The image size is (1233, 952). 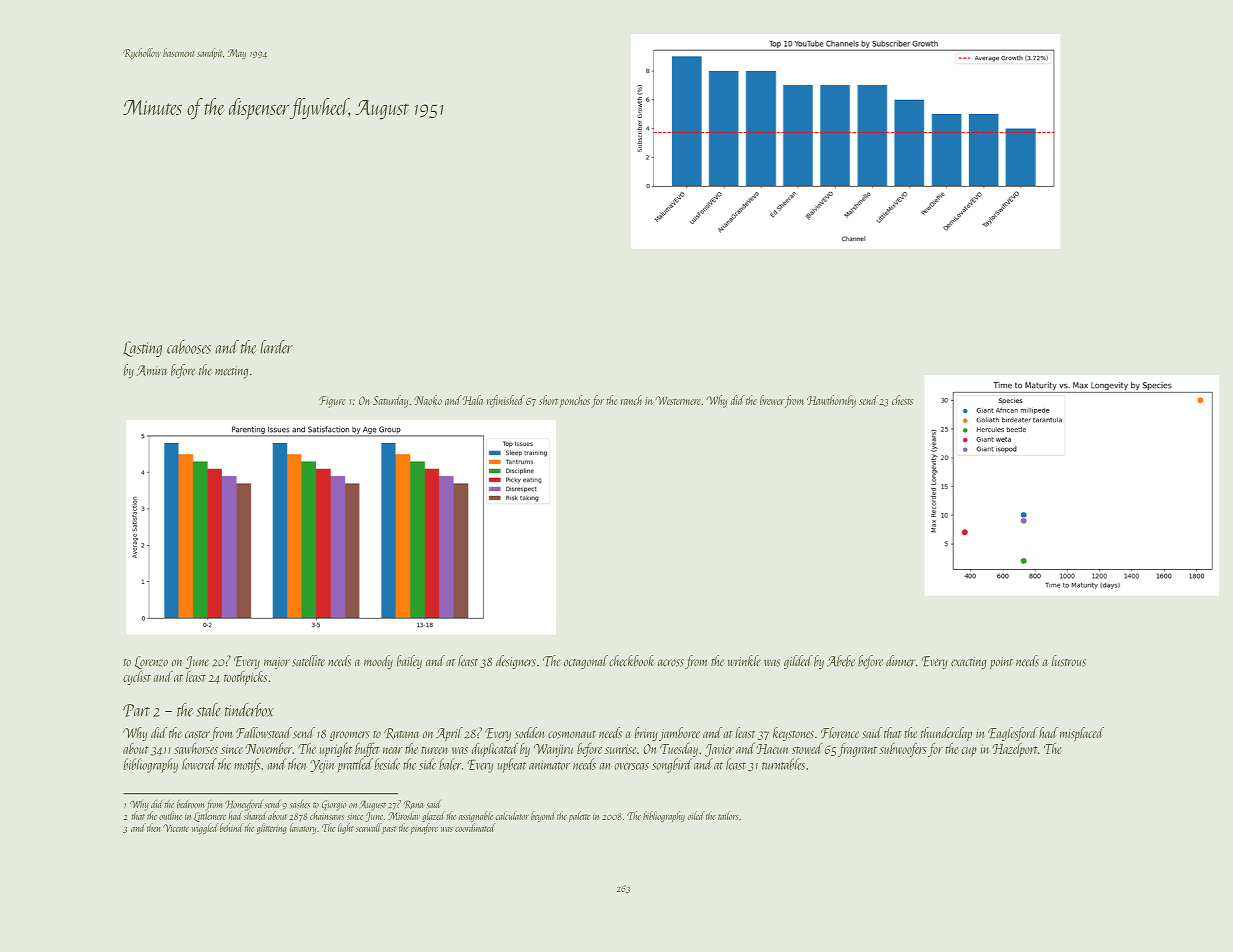 What do you see at coordinates (831, 401) in the document?
I see `Hawthornby` at bounding box center [831, 401].
